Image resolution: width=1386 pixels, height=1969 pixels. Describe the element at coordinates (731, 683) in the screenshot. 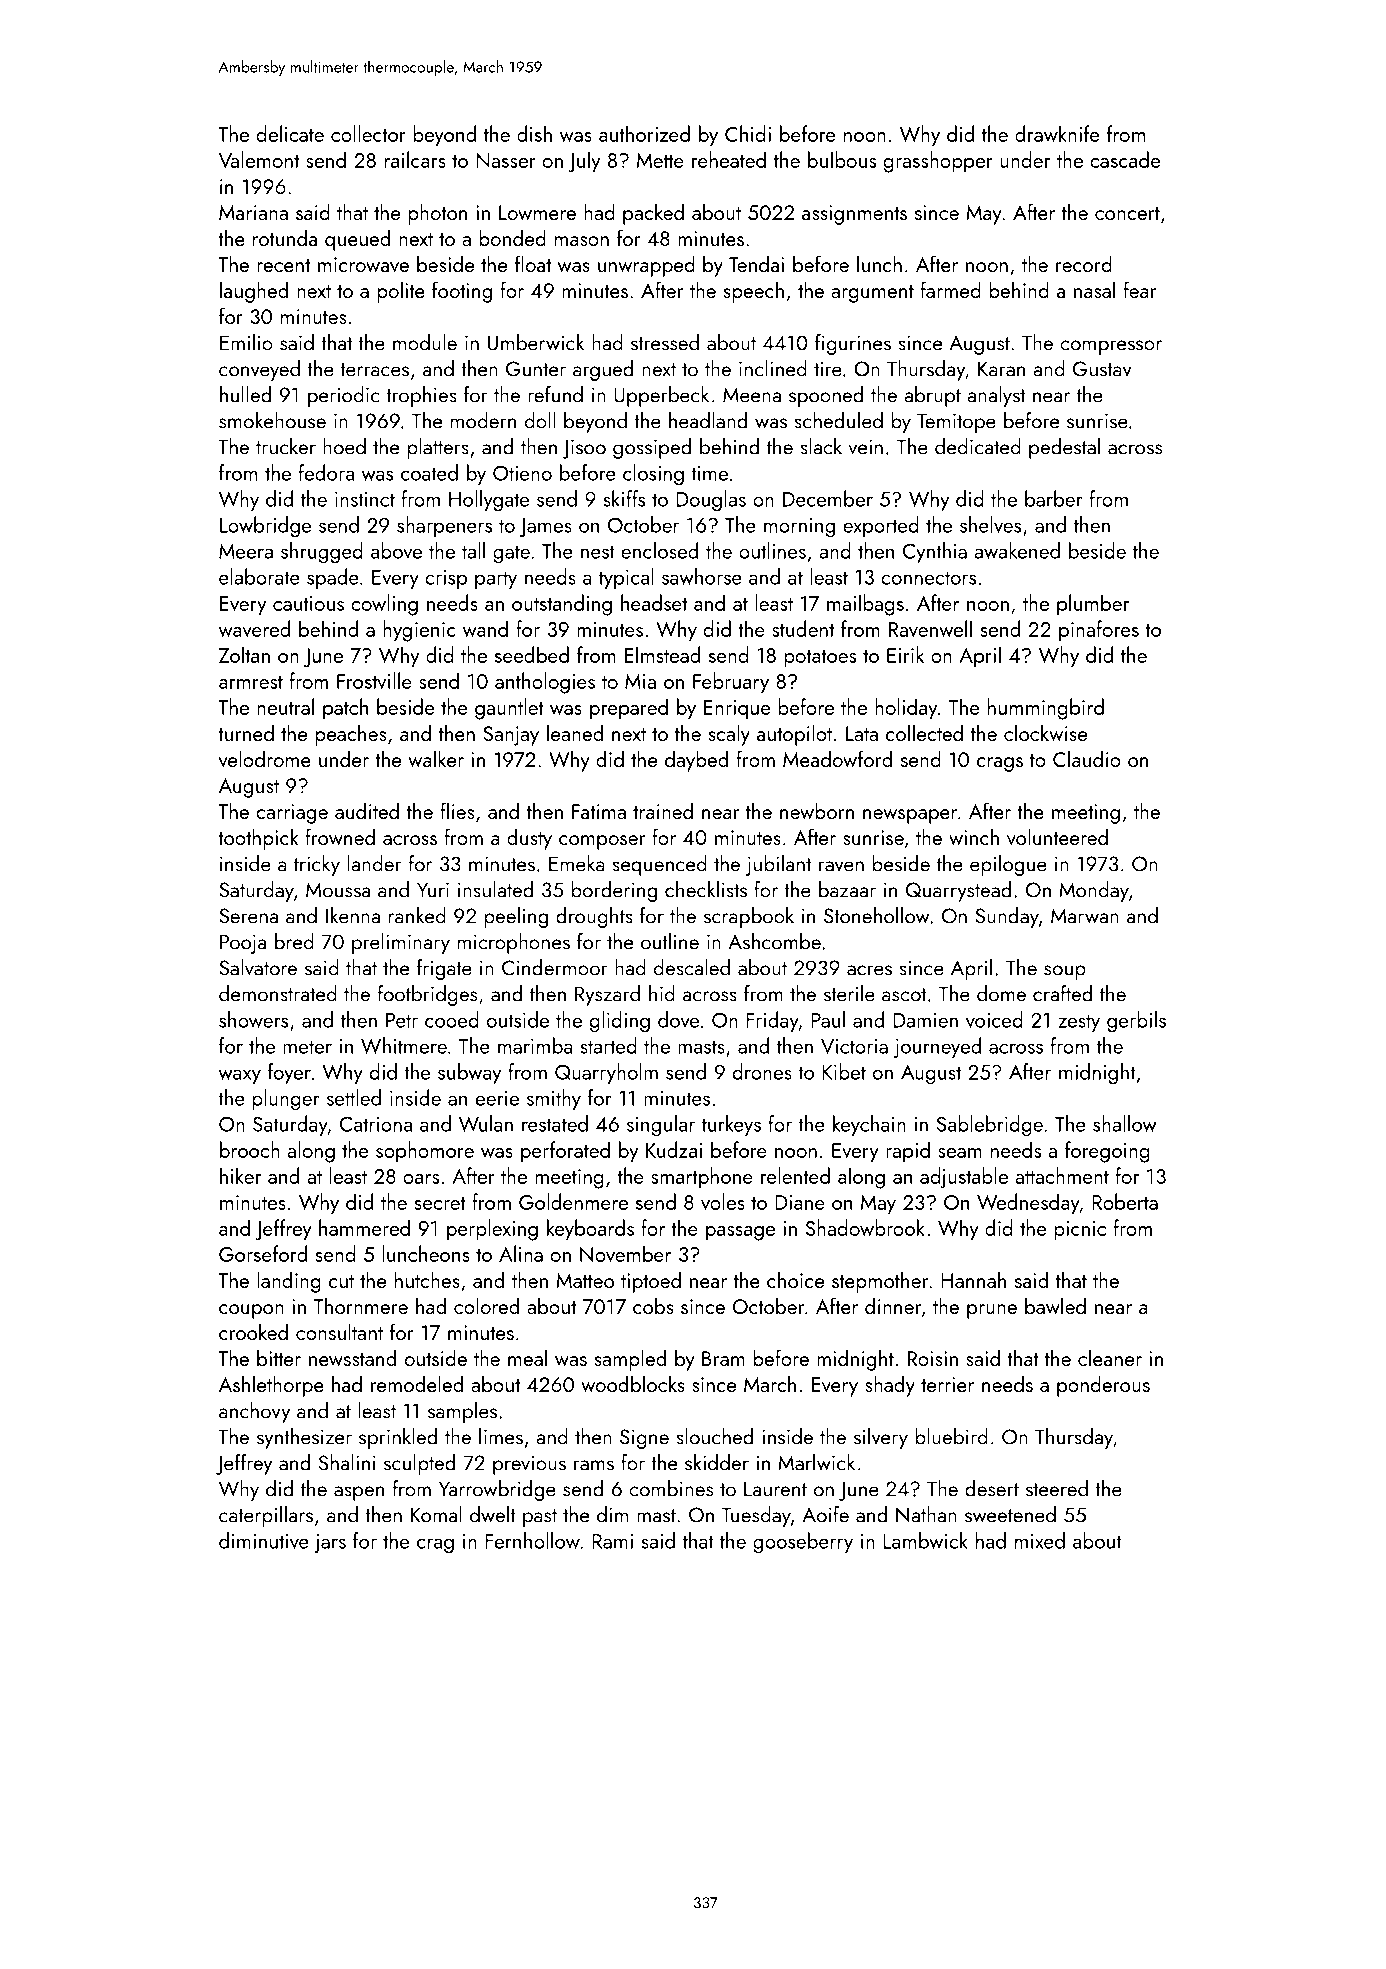

I see `February` at that location.
